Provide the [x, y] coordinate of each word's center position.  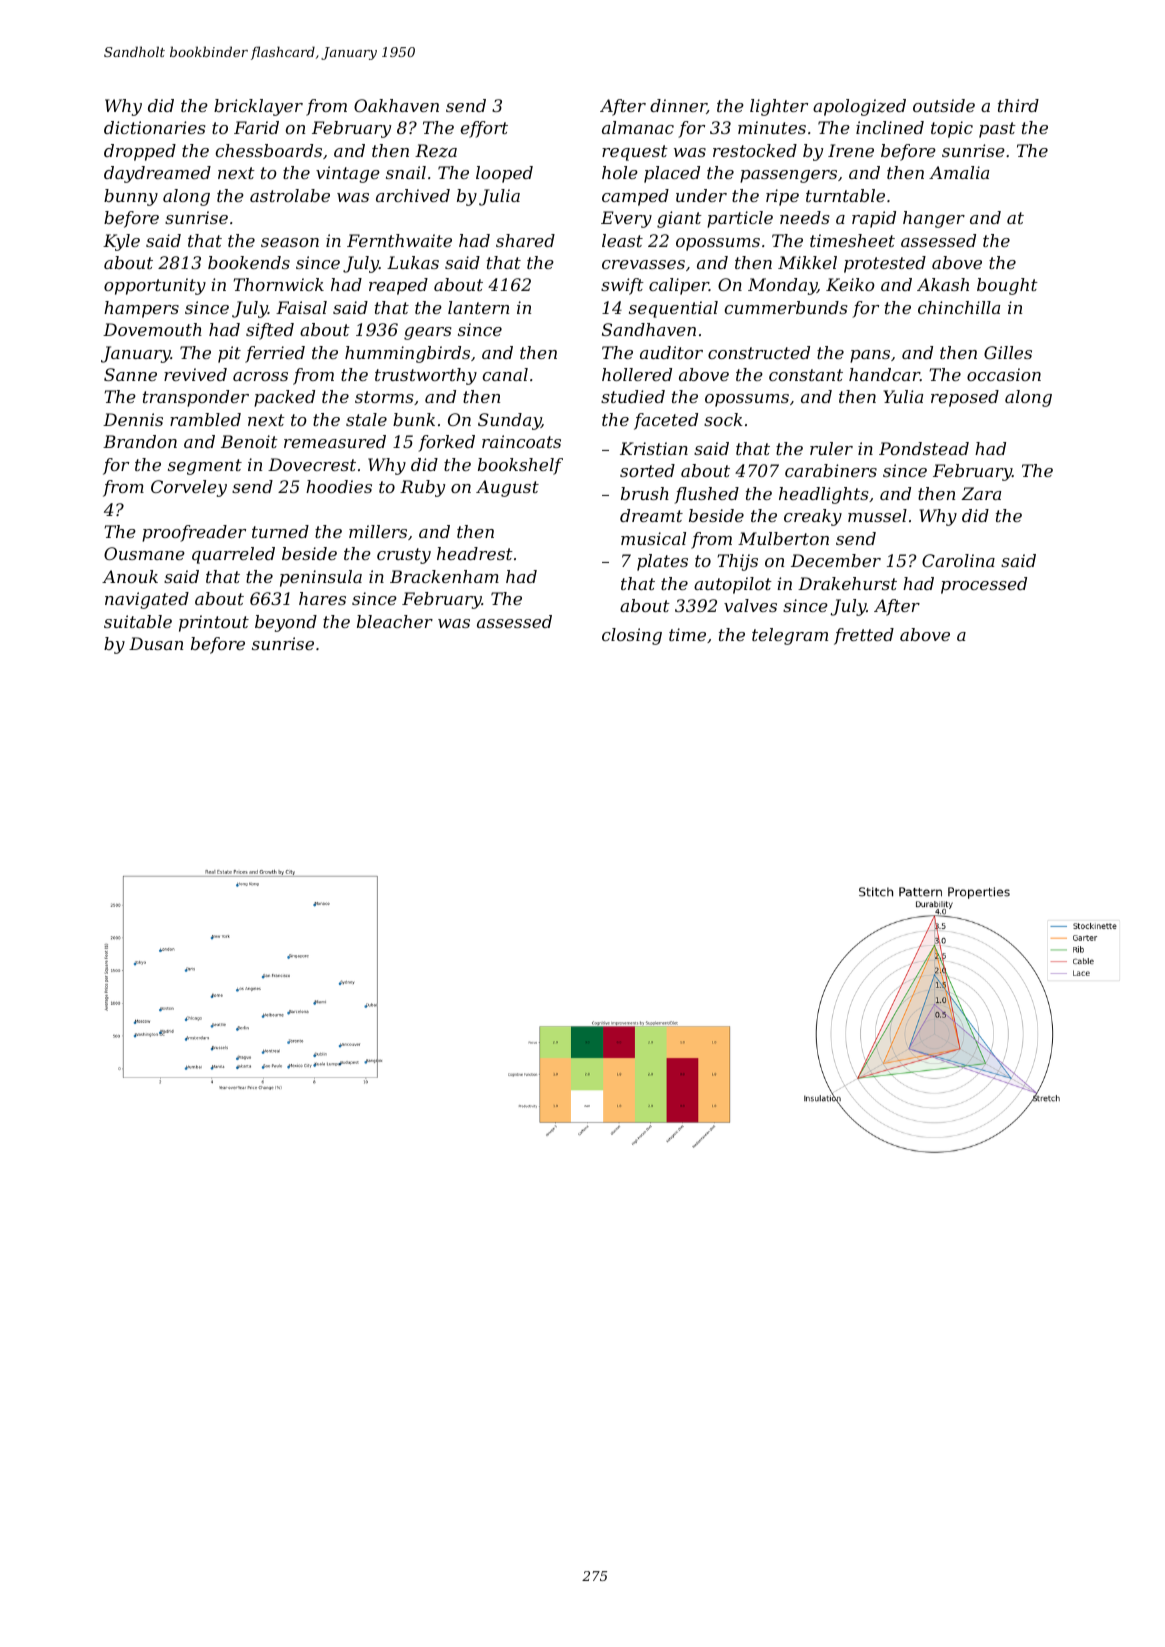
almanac [638, 127]
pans [870, 356]
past [997, 130]
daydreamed [157, 174]
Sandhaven [649, 329]
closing [632, 636]
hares [322, 598]
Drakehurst [847, 583]
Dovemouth [152, 329]
